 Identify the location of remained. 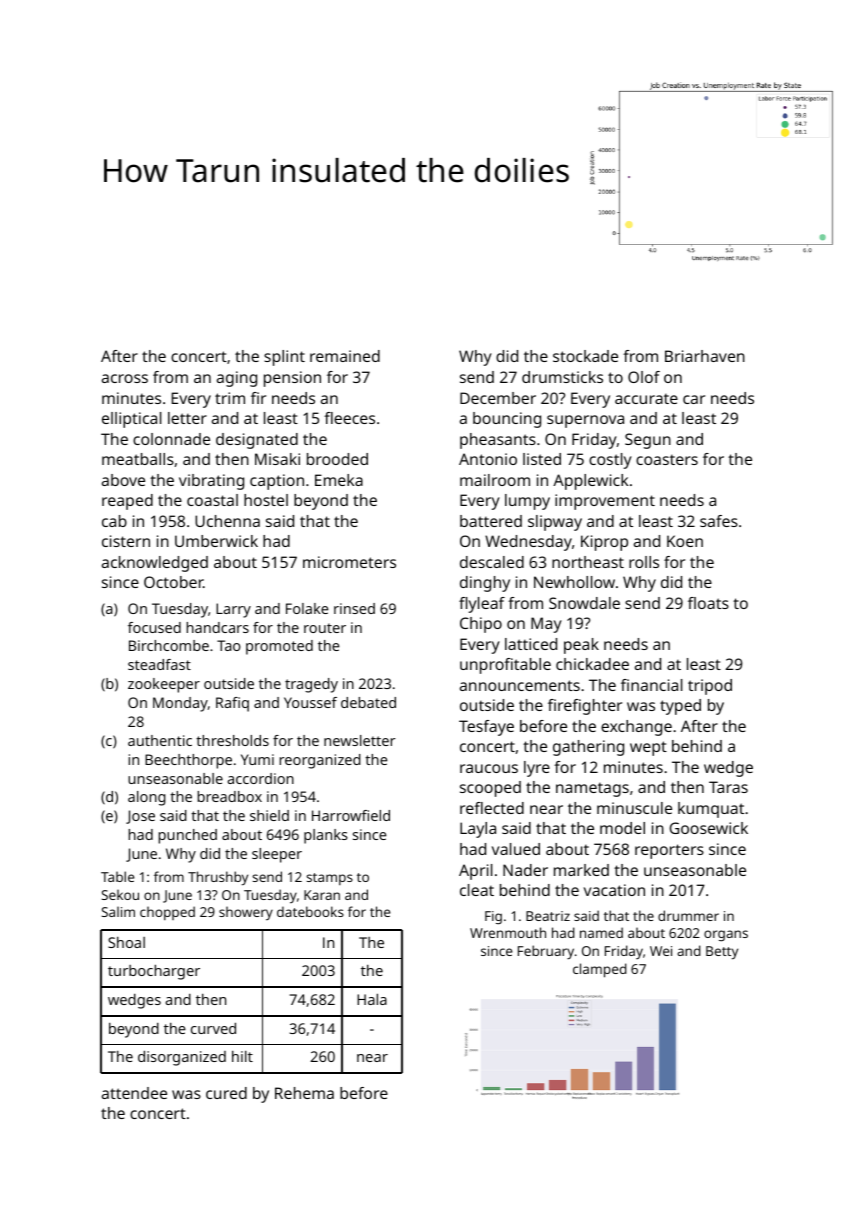
(345, 356).
